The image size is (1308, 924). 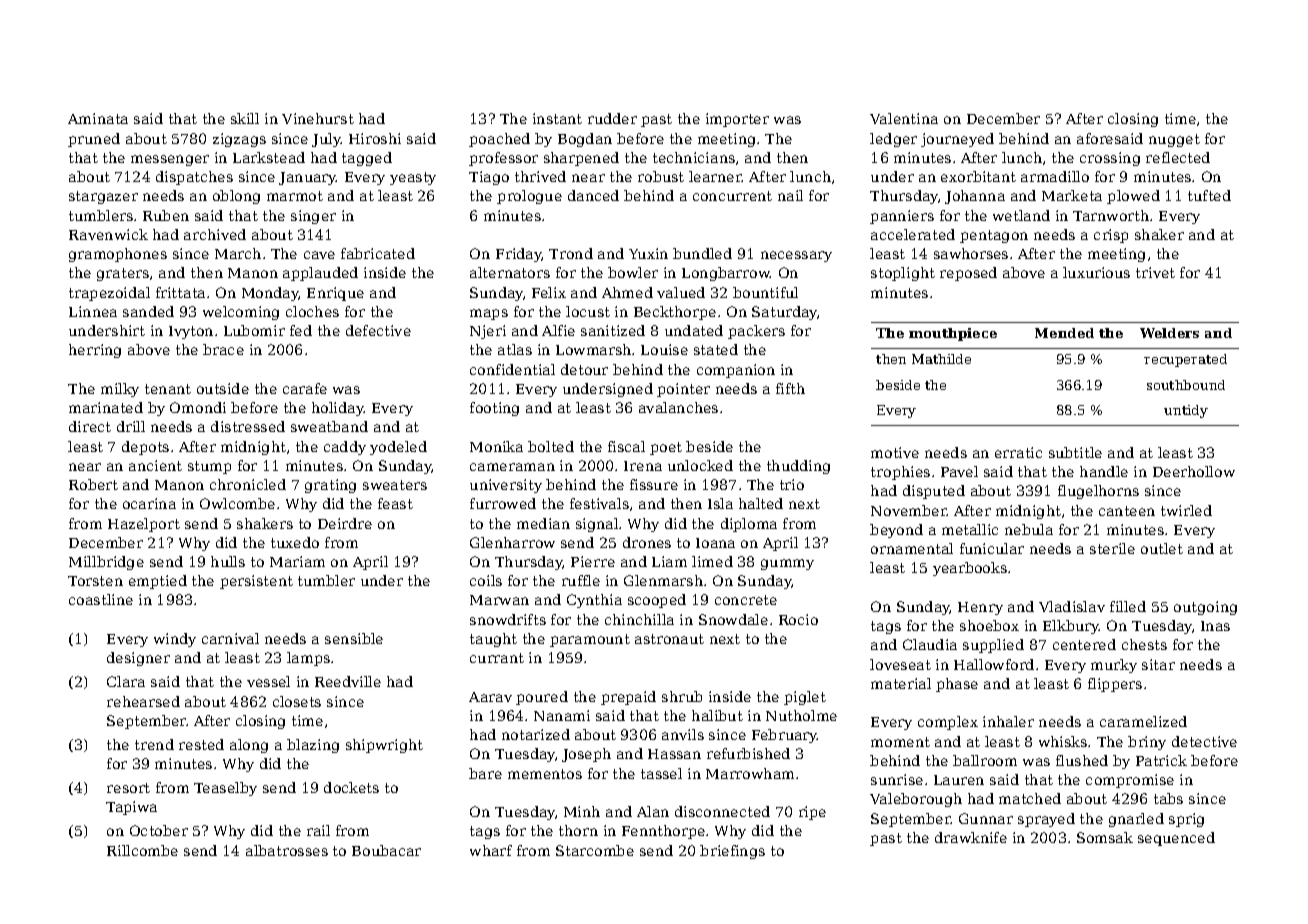 What do you see at coordinates (245, 118) in the screenshot?
I see `skill` at bounding box center [245, 118].
